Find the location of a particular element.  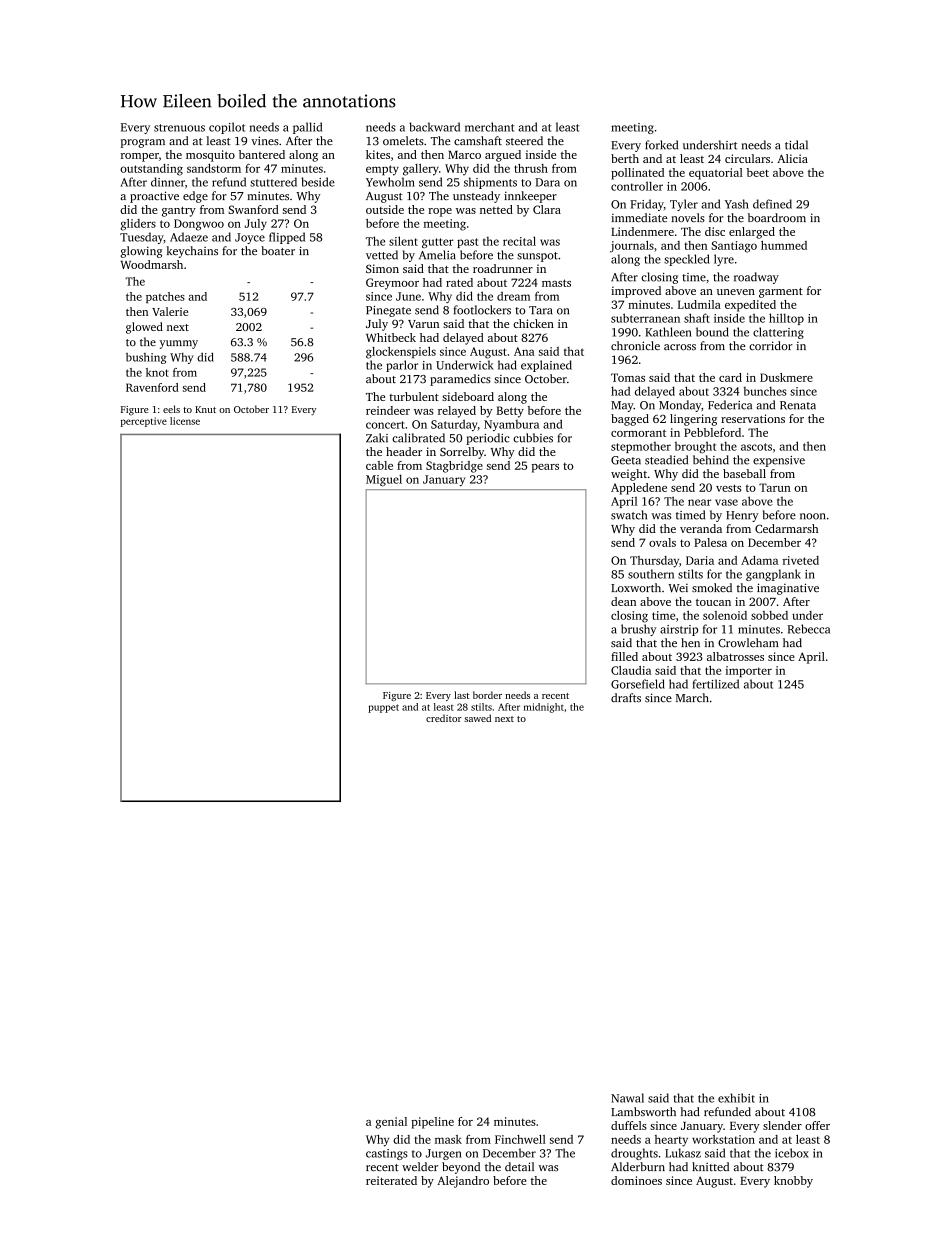

Alejandro is located at coordinates (463, 1182).
